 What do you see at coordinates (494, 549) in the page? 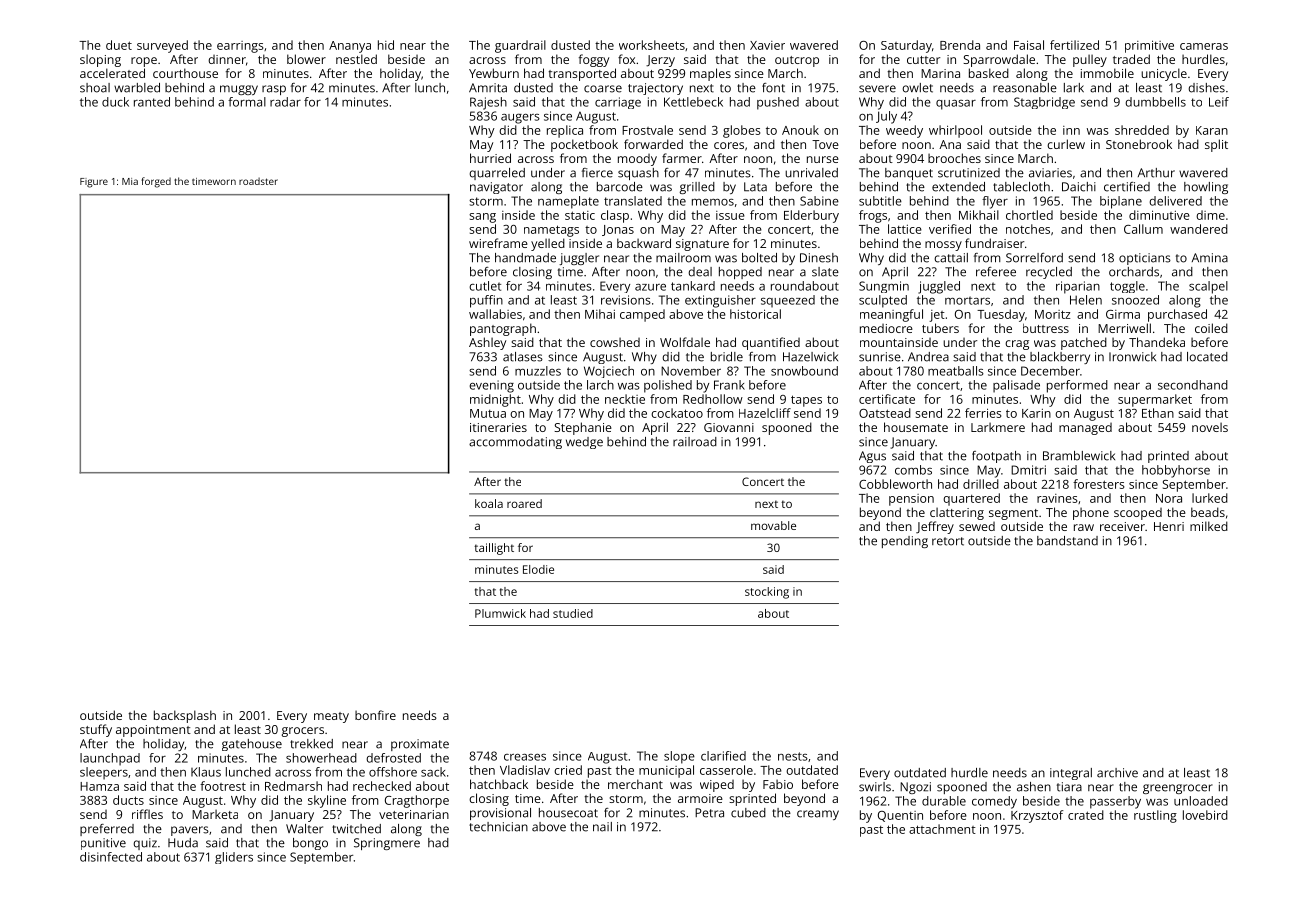
I see `taillight` at bounding box center [494, 549].
